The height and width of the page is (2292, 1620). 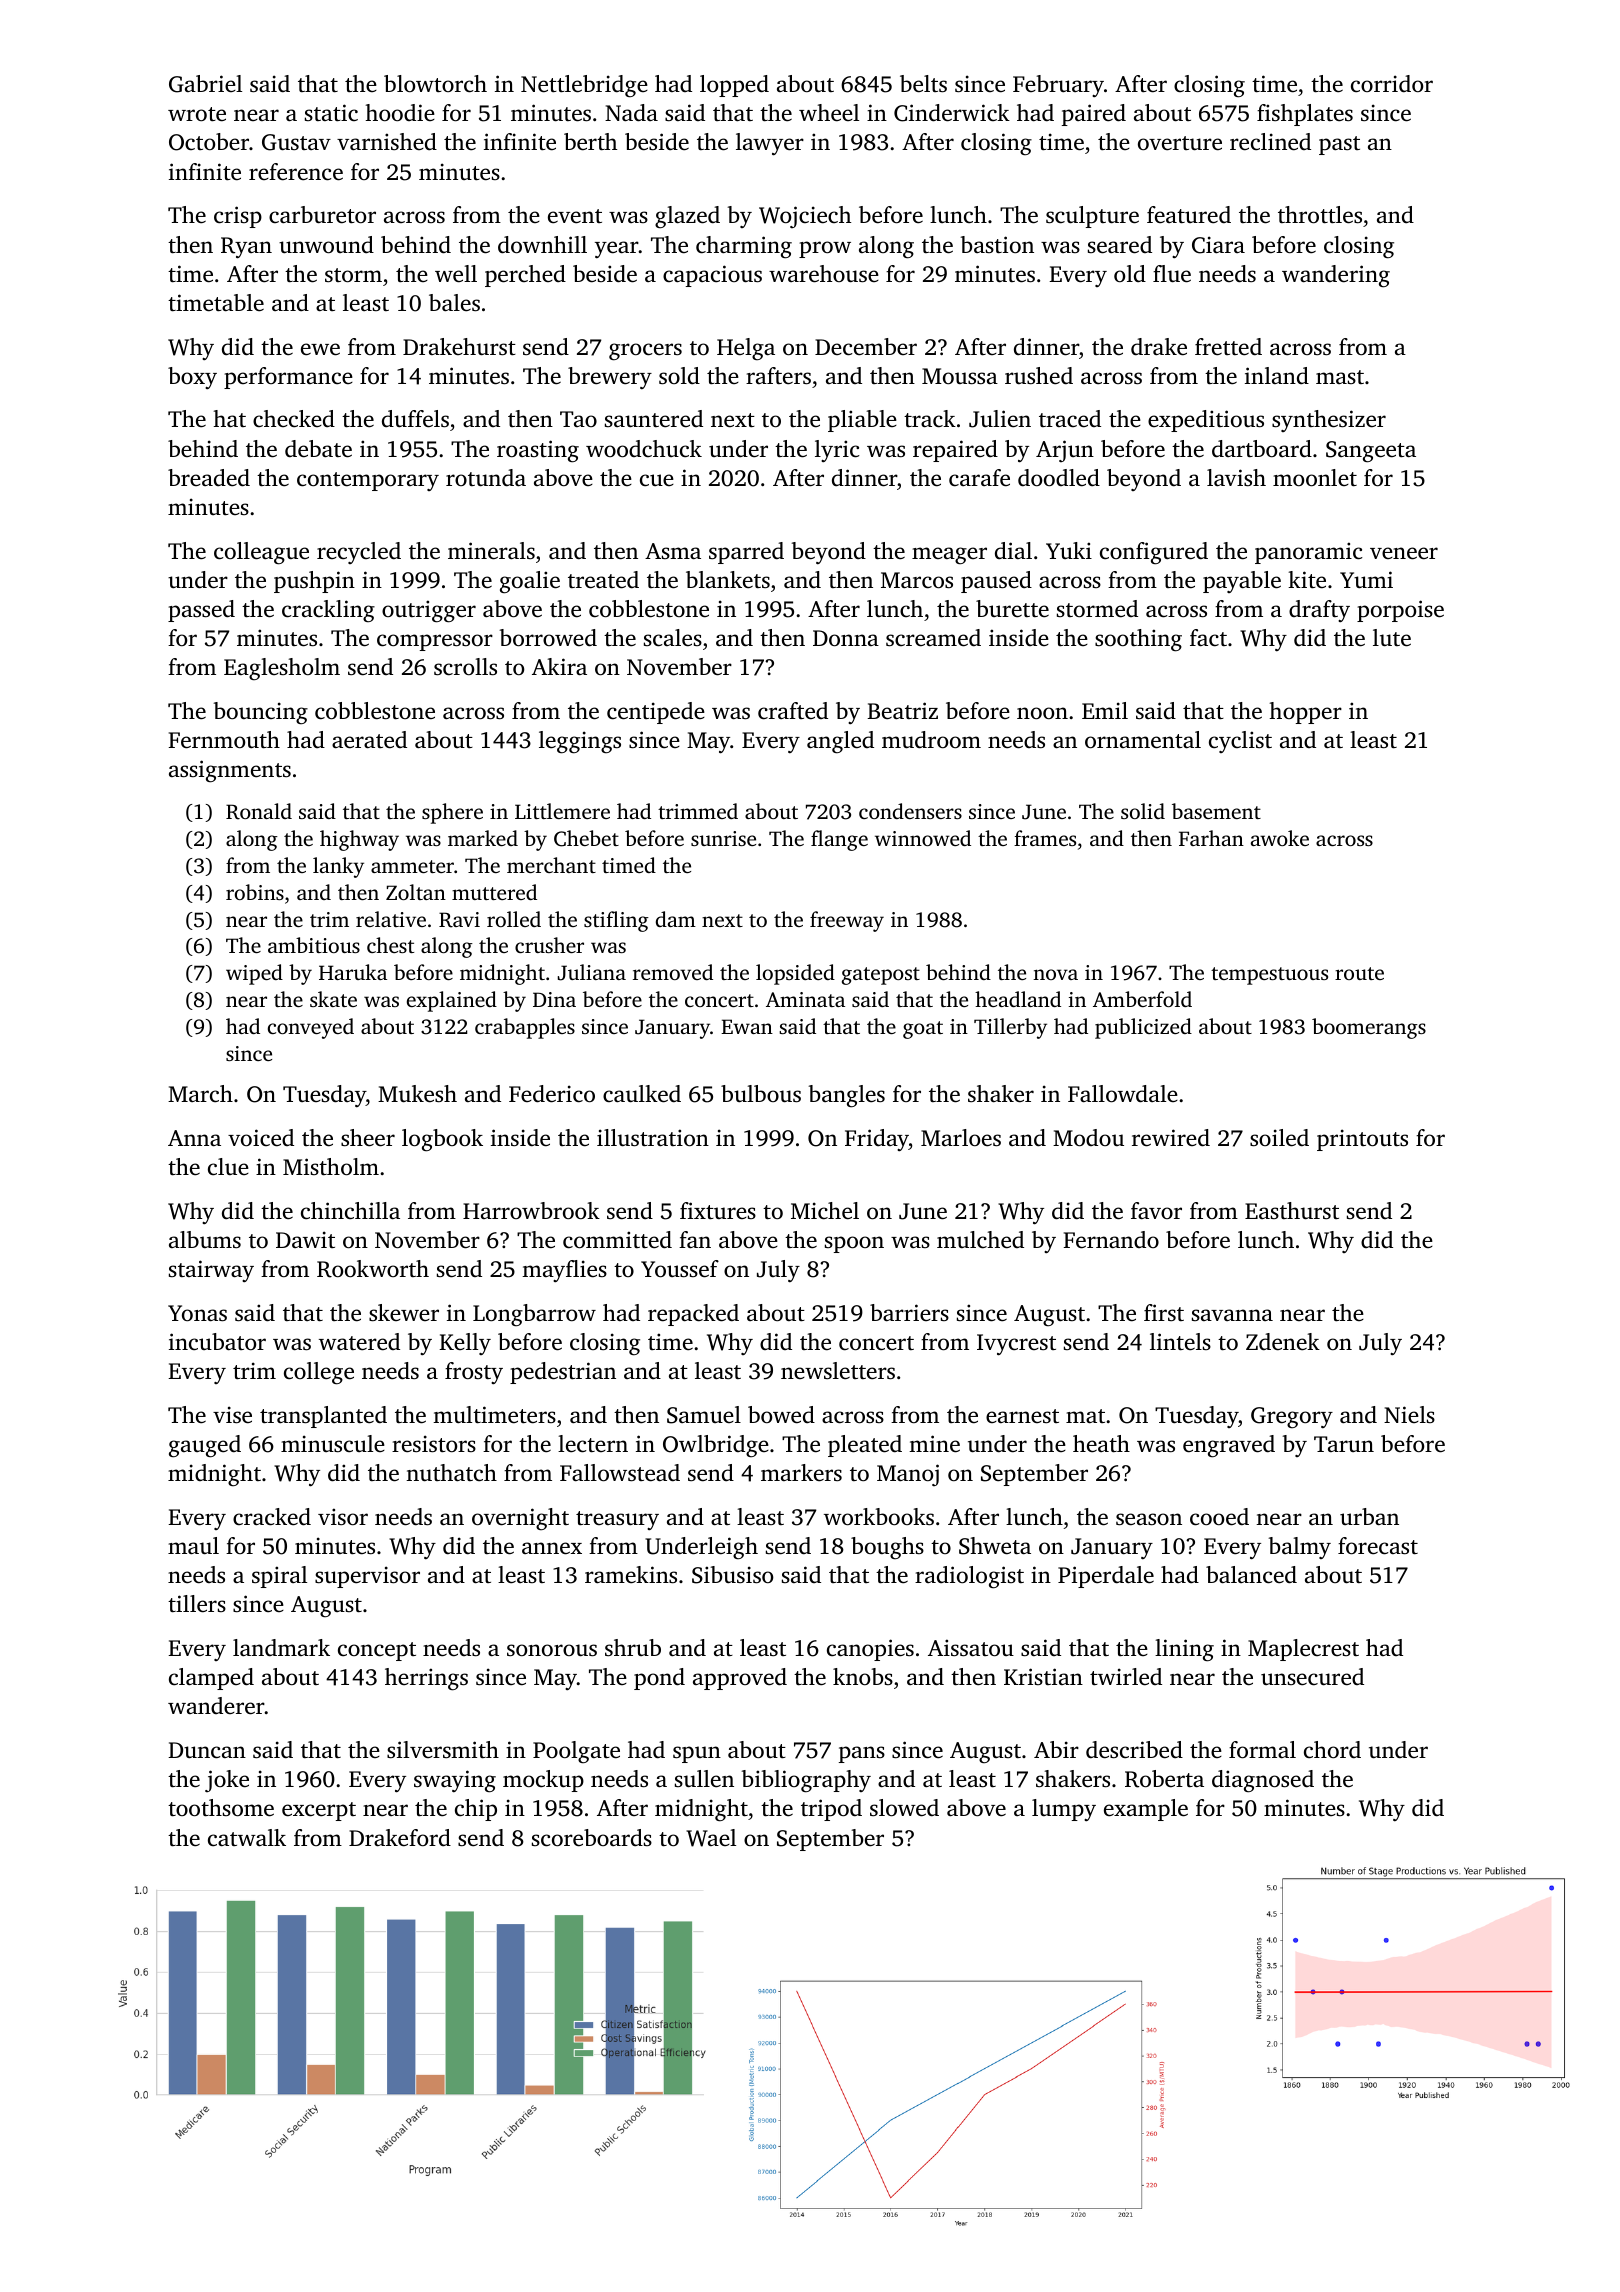 I want to click on boxy, so click(x=192, y=378).
